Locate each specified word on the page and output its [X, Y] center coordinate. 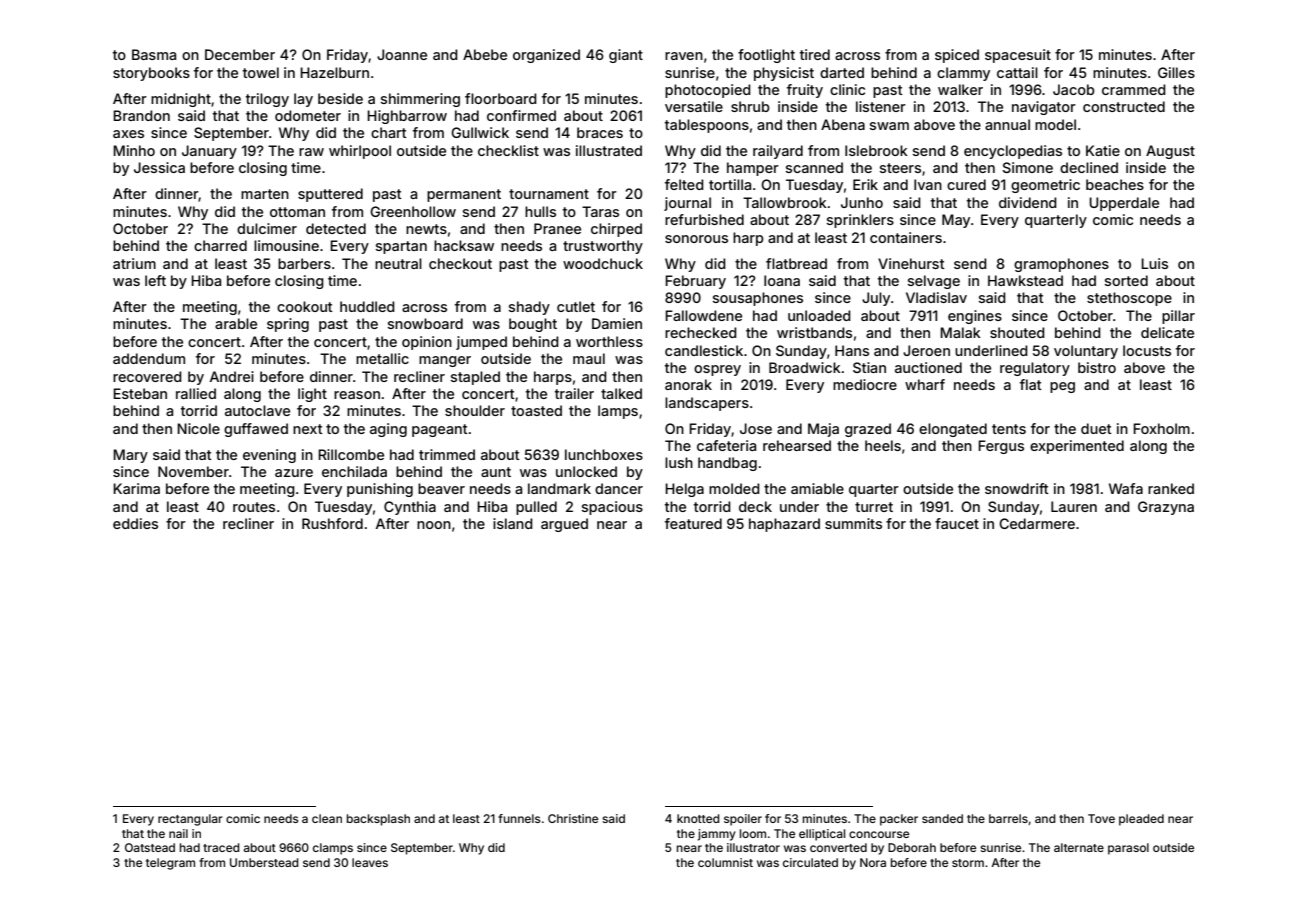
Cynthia [410, 508]
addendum [149, 358]
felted [684, 184]
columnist [725, 862]
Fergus [1001, 447]
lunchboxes [604, 454]
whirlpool [360, 152]
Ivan [928, 184]
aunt [496, 472]
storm [968, 863]
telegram [170, 864]
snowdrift [1017, 488]
